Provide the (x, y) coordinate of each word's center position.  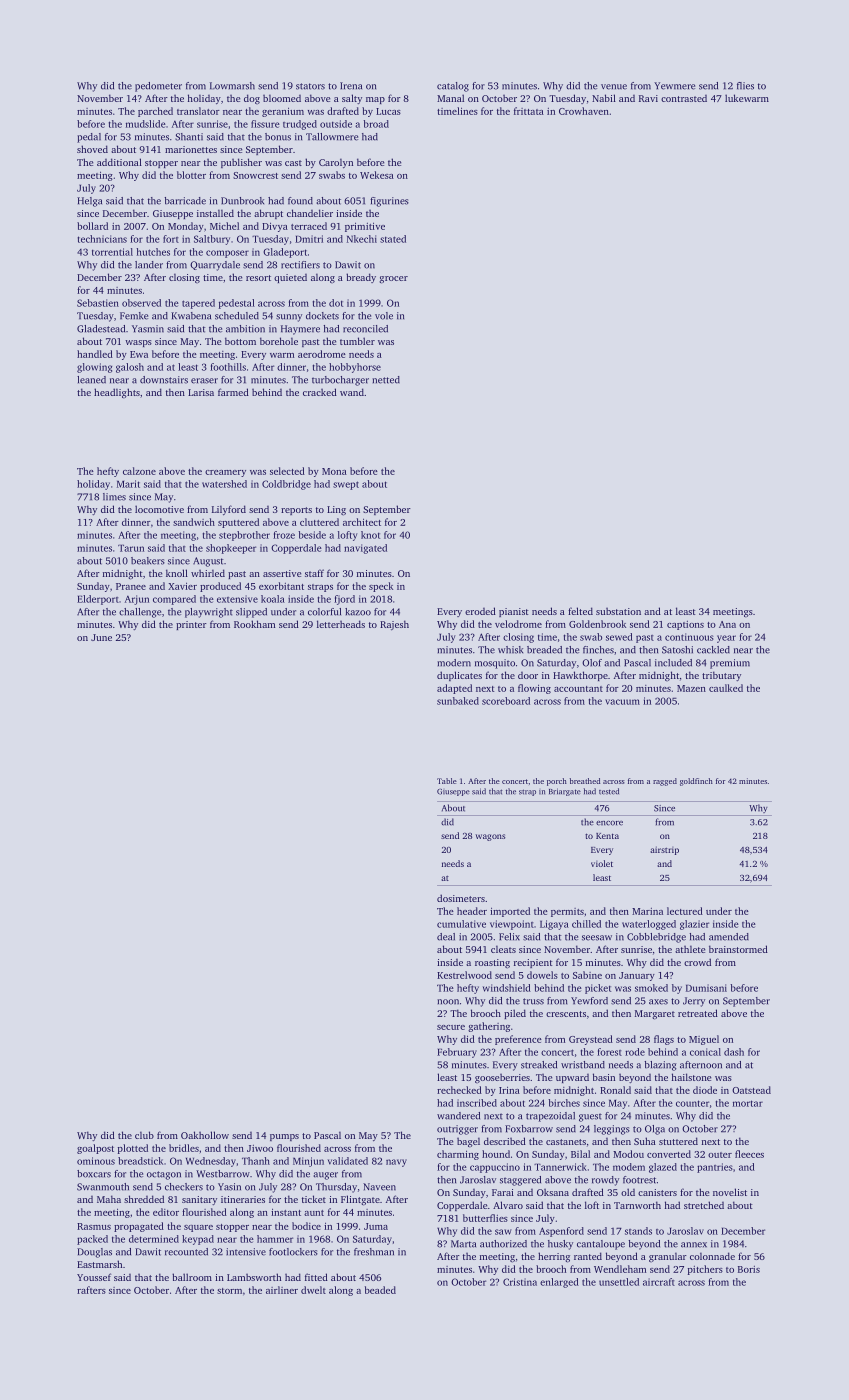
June (101, 637)
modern (454, 663)
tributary (721, 676)
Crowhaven (584, 111)
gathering (489, 1027)
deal (446, 937)
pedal (89, 138)
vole (384, 316)
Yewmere (674, 86)
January (637, 976)
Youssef (94, 1277)
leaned (91, 380)
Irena (351, 86)
